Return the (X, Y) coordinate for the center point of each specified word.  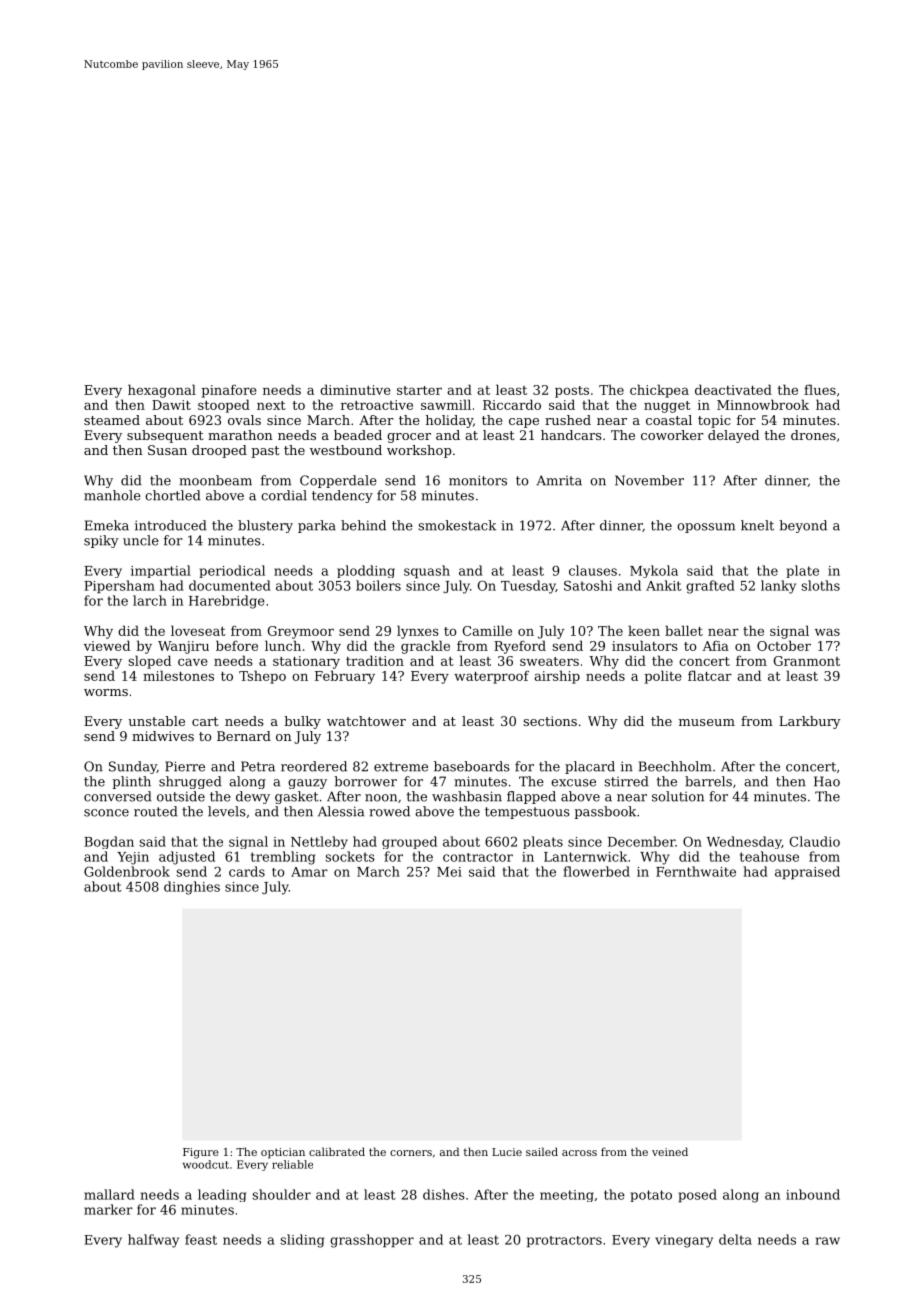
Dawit (171, 405)
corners (411, 1153)
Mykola (654, 571)
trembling (283, 858)
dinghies (192, 888)
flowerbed (596, 871)
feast (201, 1239)
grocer (409, 438)
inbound (813, 1194)
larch (150, 600)
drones (813, 435)
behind (363, 525)
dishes (444, 1194)
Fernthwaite (696, 871)
